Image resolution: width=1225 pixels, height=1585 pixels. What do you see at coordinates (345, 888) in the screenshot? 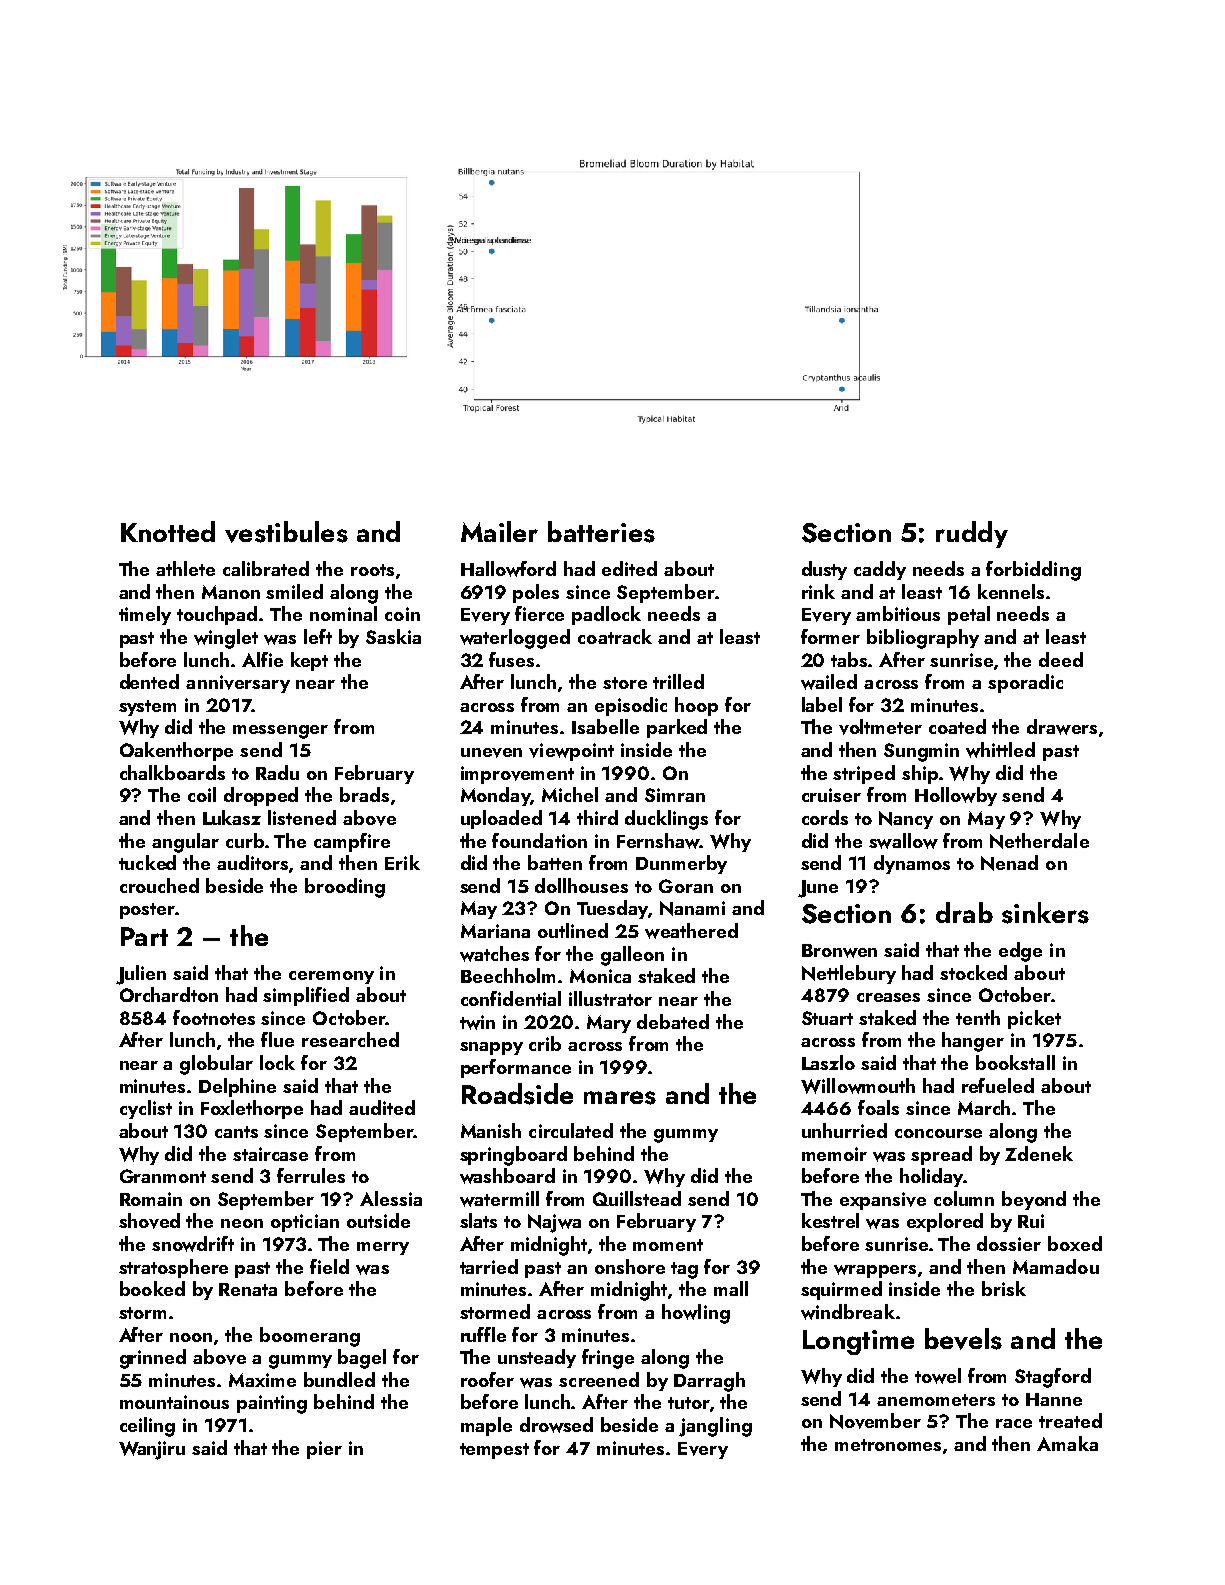
I see `brooding` at bounding box center [345, 888].
